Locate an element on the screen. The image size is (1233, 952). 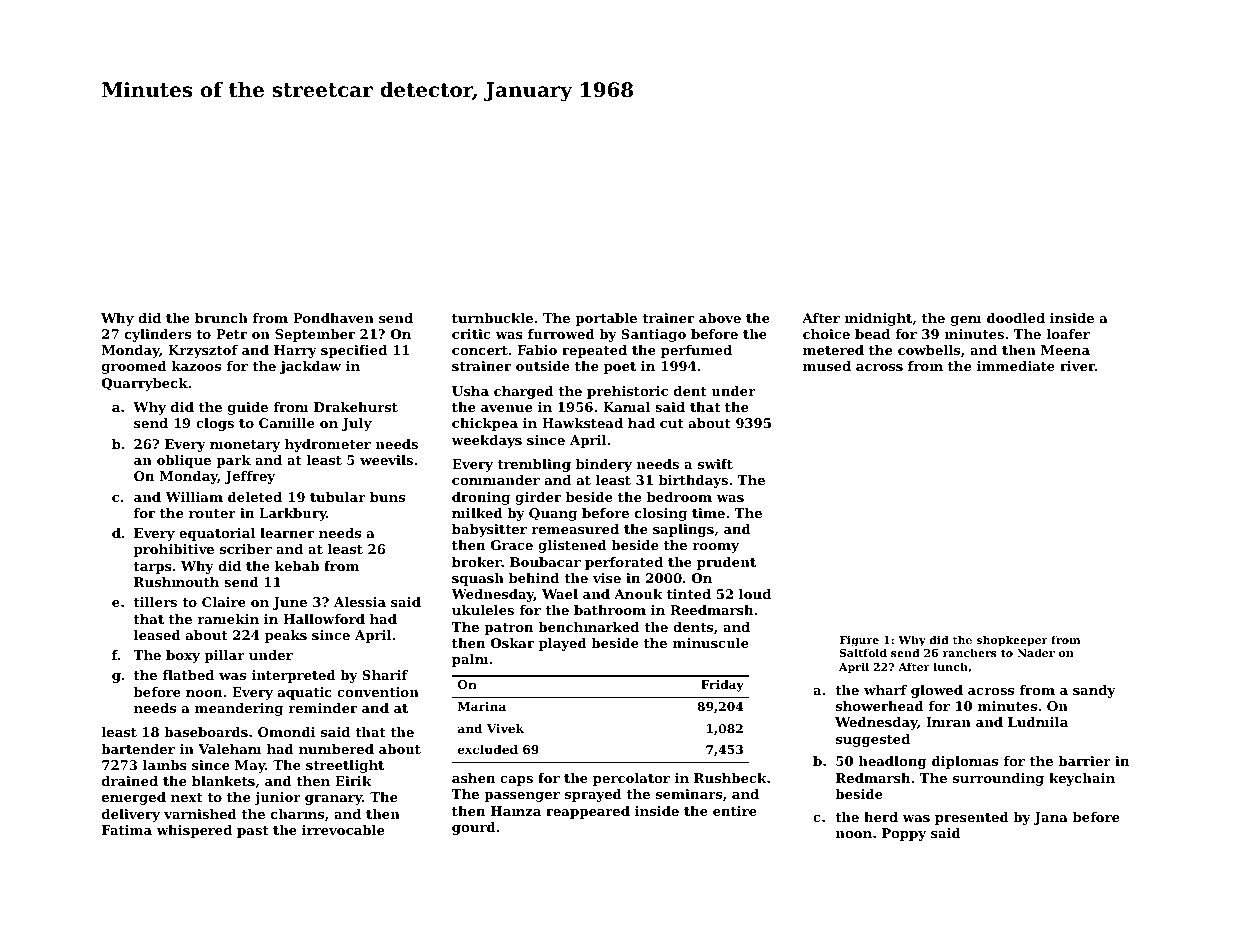
brunch is located at coordinates (221, 318).
